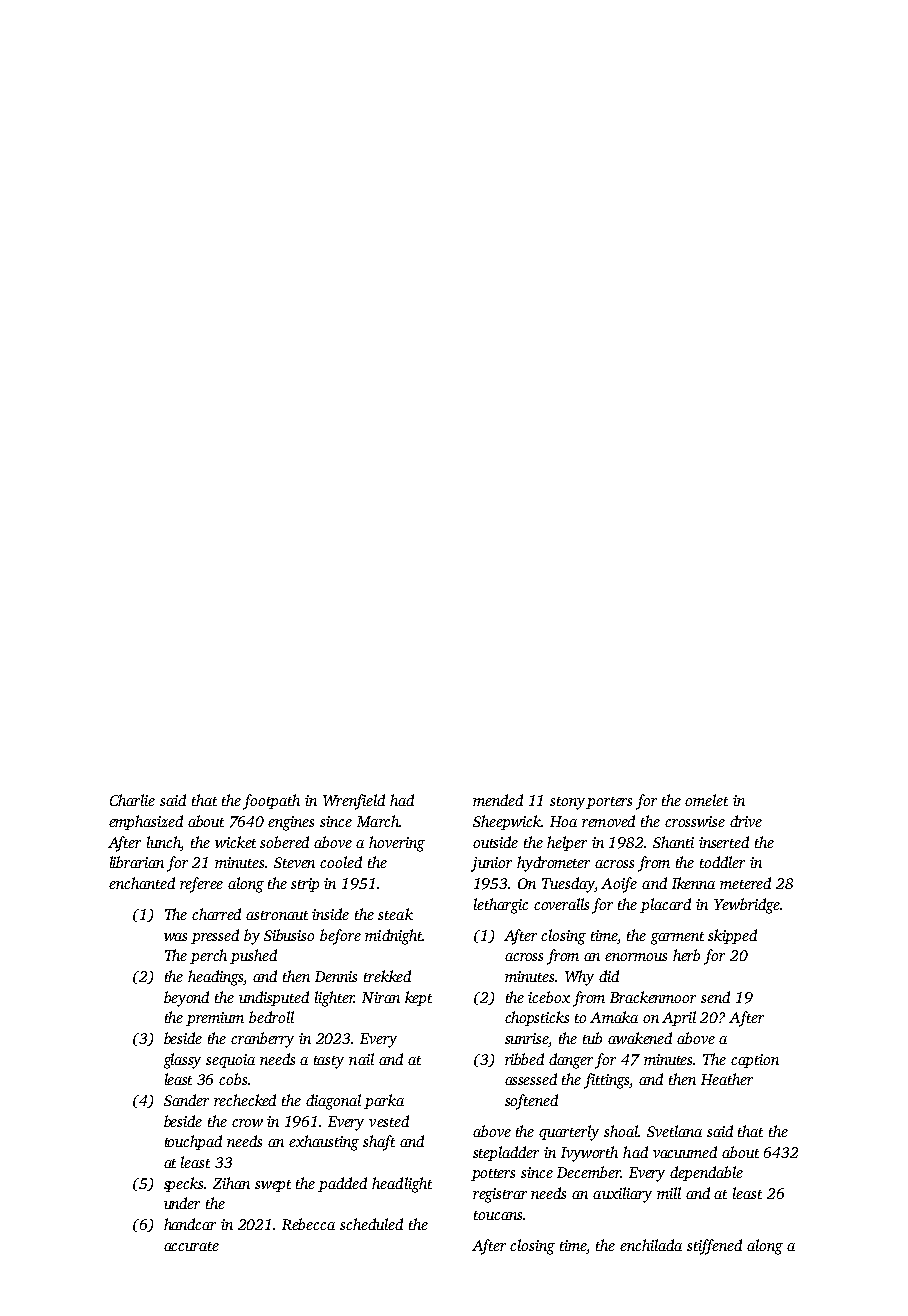 Image resolution: width=908 pixels, height=1316 pixels. What do you see at coordinates (636, 957) in the screenshot?
I see `enormous` at bounding box center [636, 957].
